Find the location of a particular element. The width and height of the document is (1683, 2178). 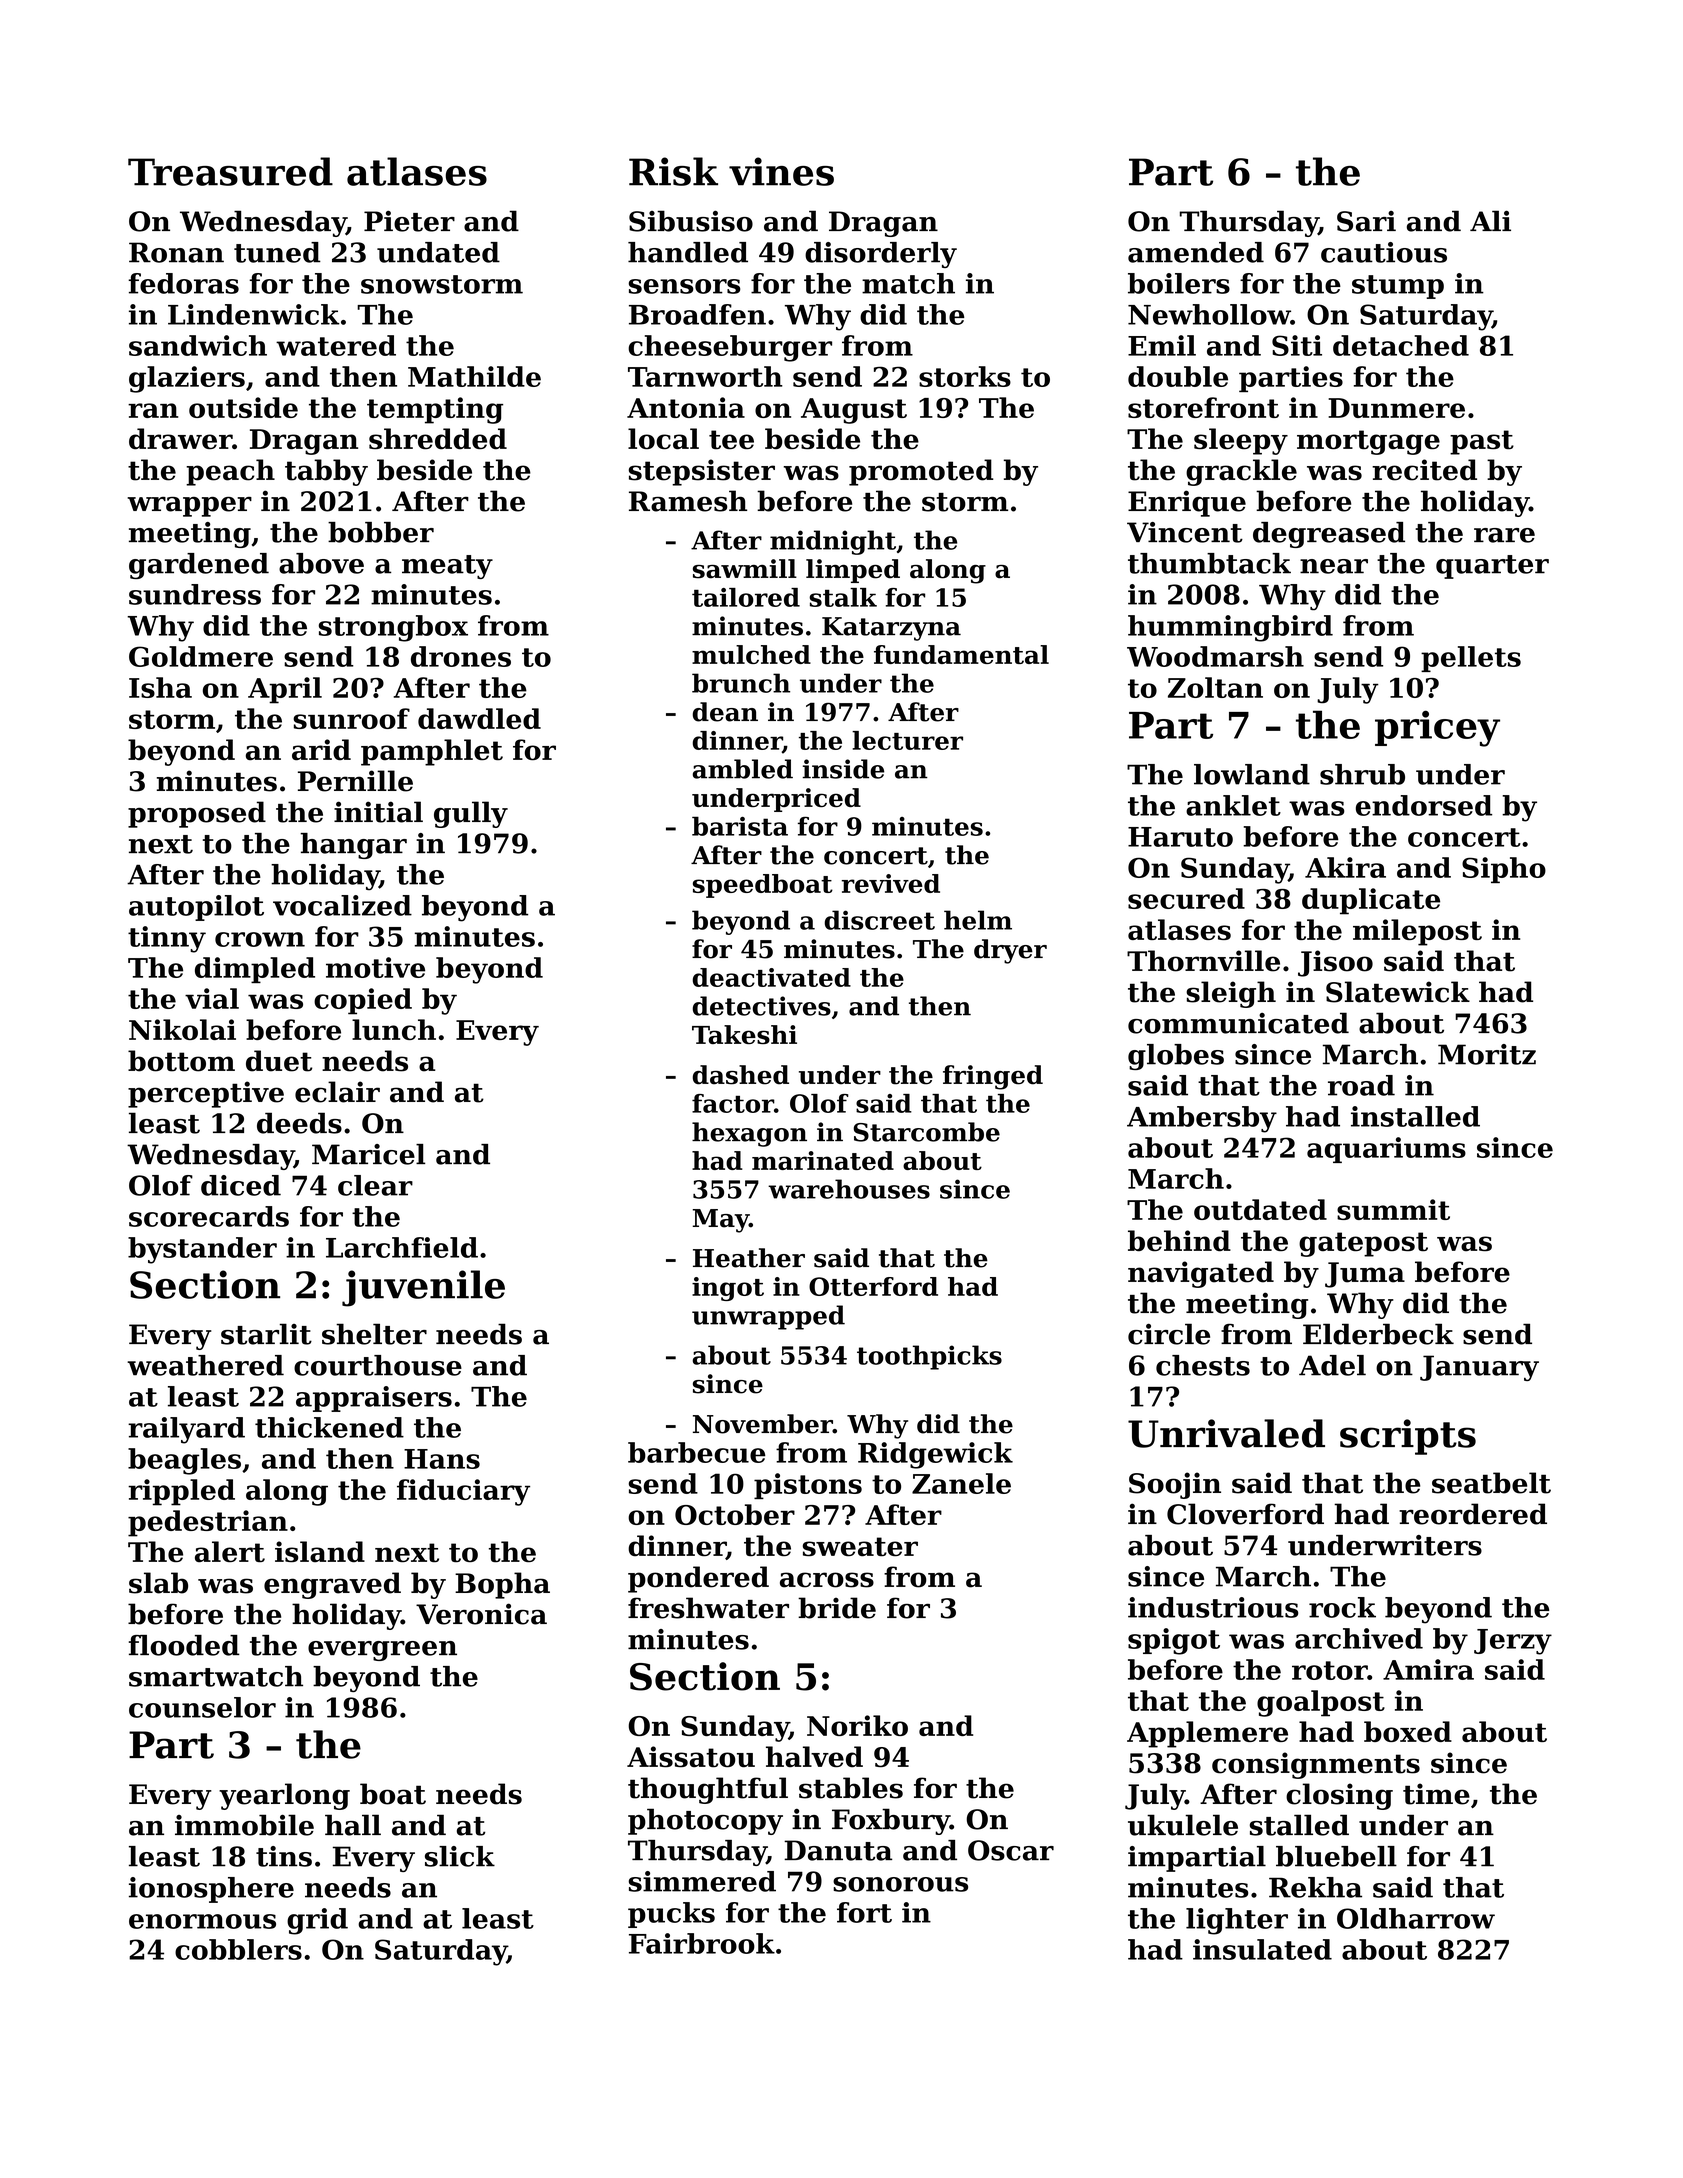

Fairbrook is located at coordinates (702, 1943).
